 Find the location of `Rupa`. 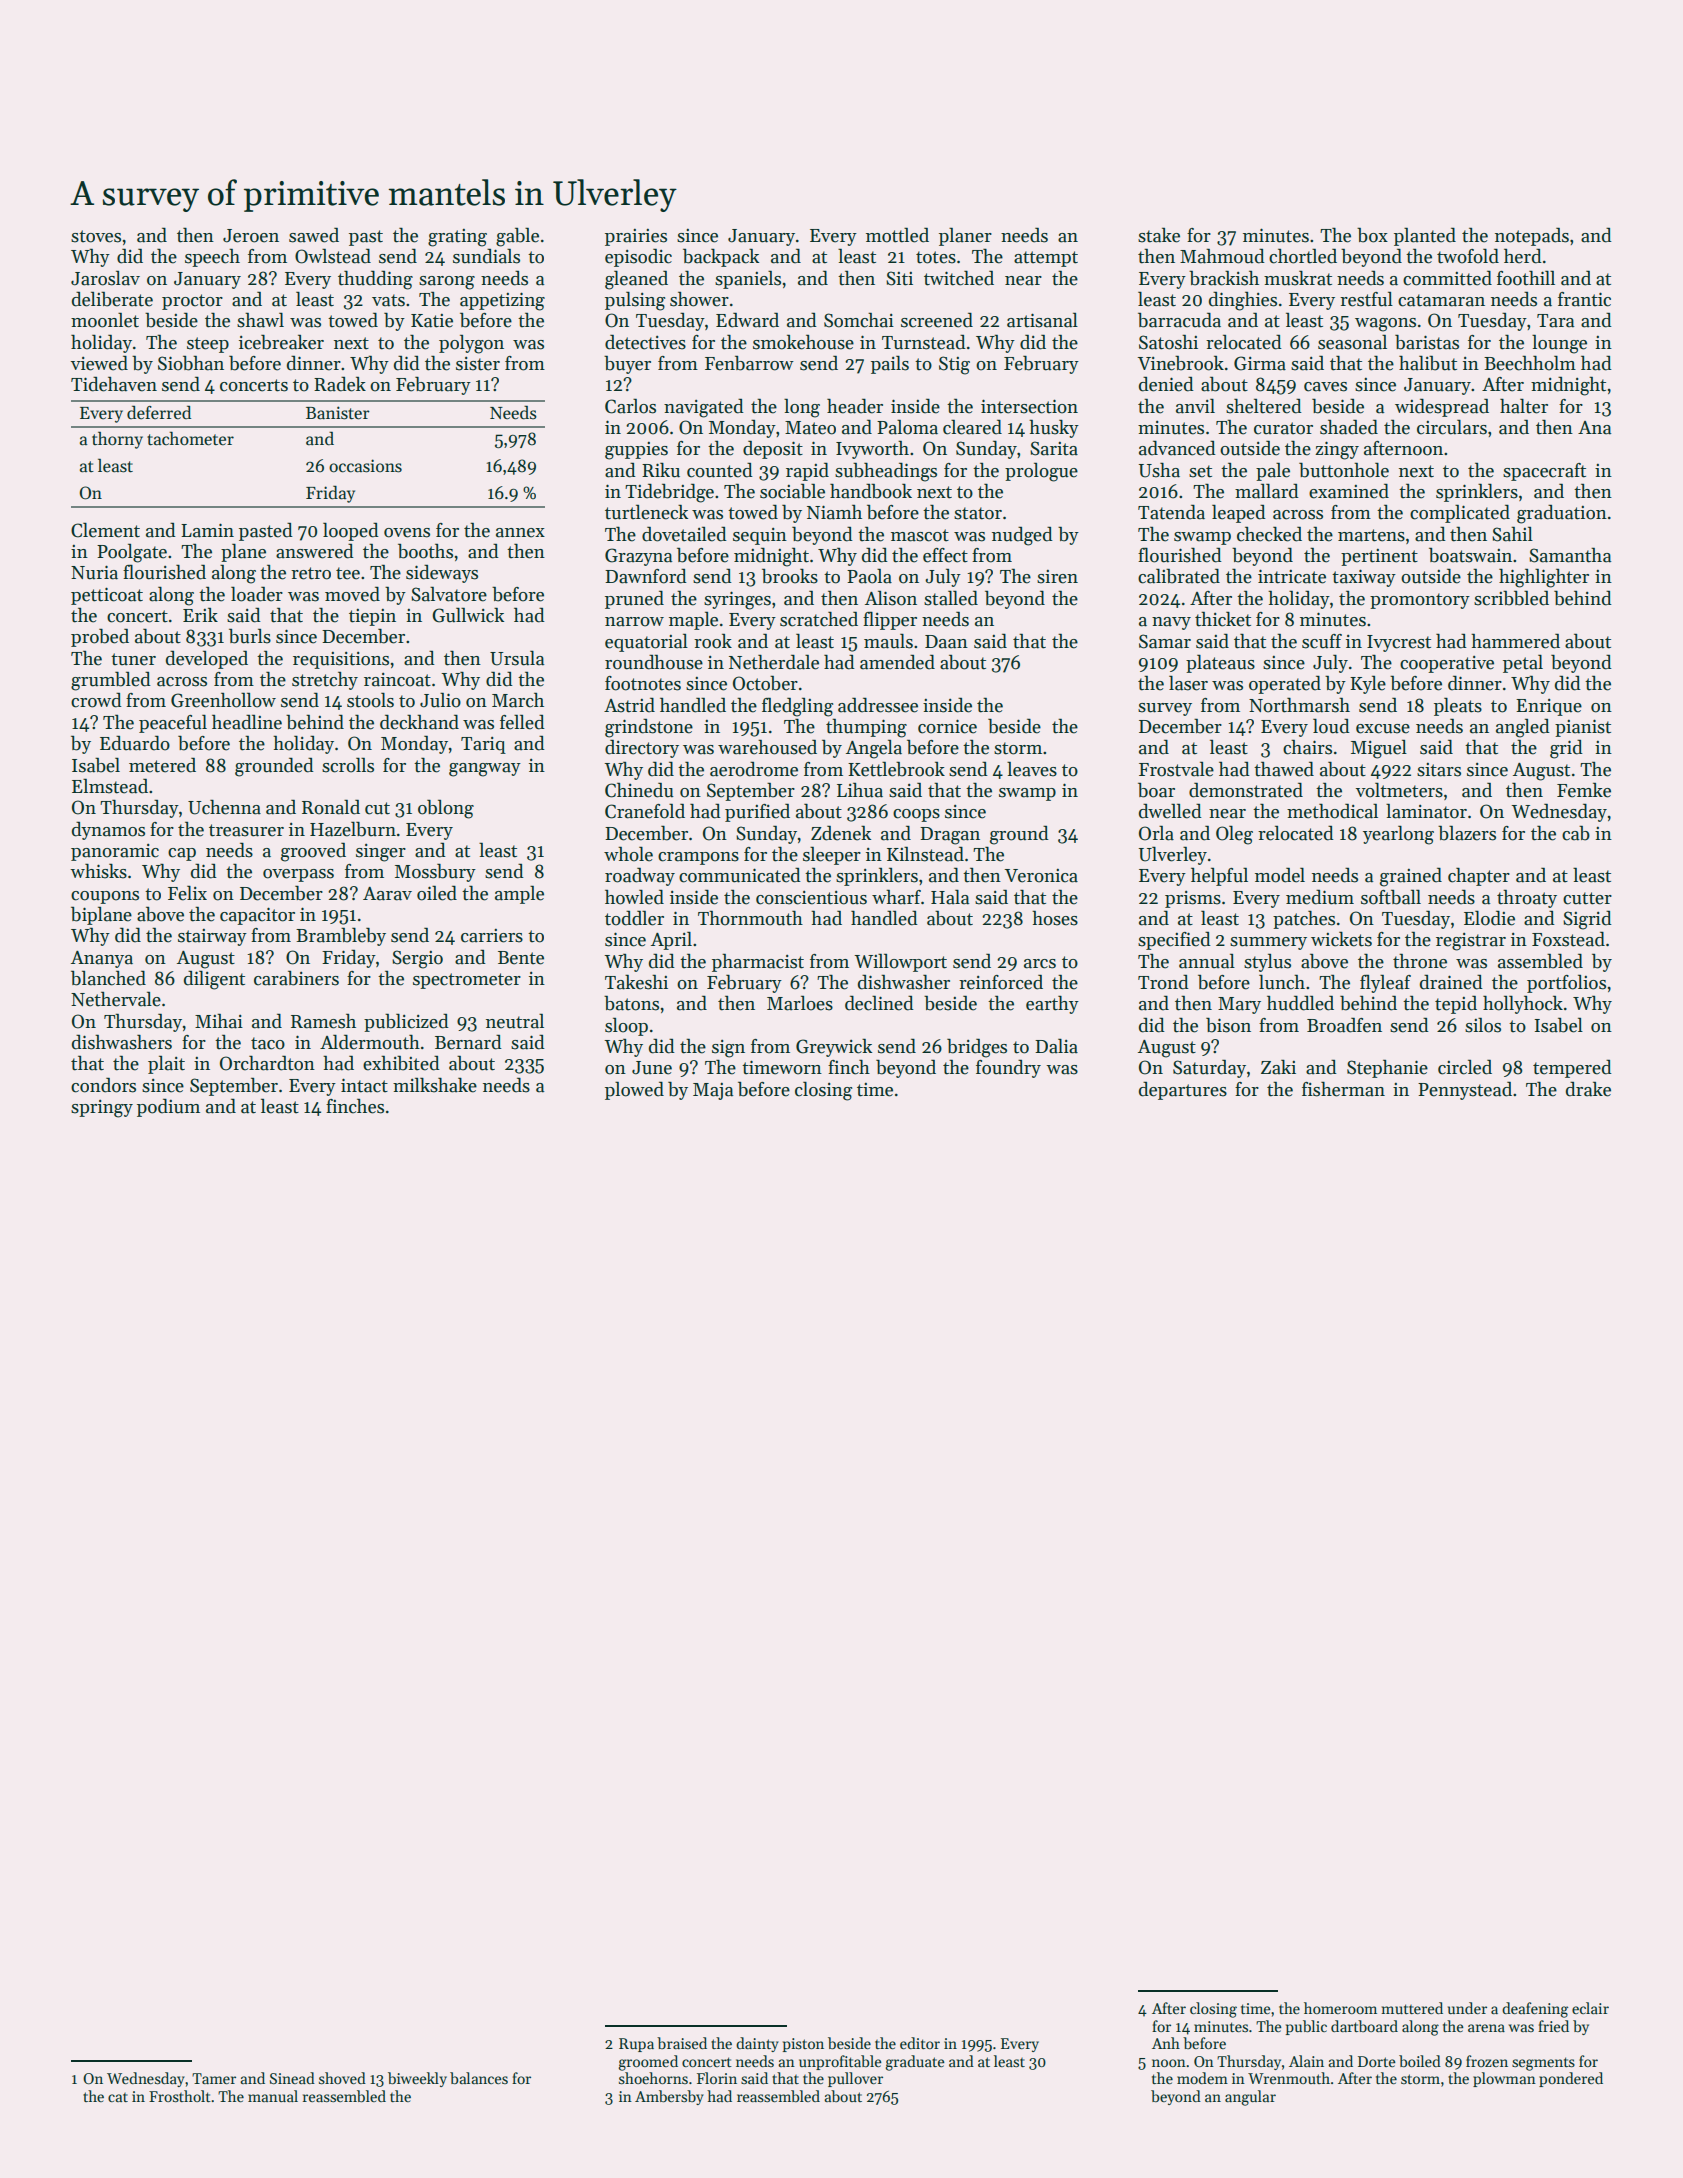

Rupa is located at coordinates (636, 2045).
